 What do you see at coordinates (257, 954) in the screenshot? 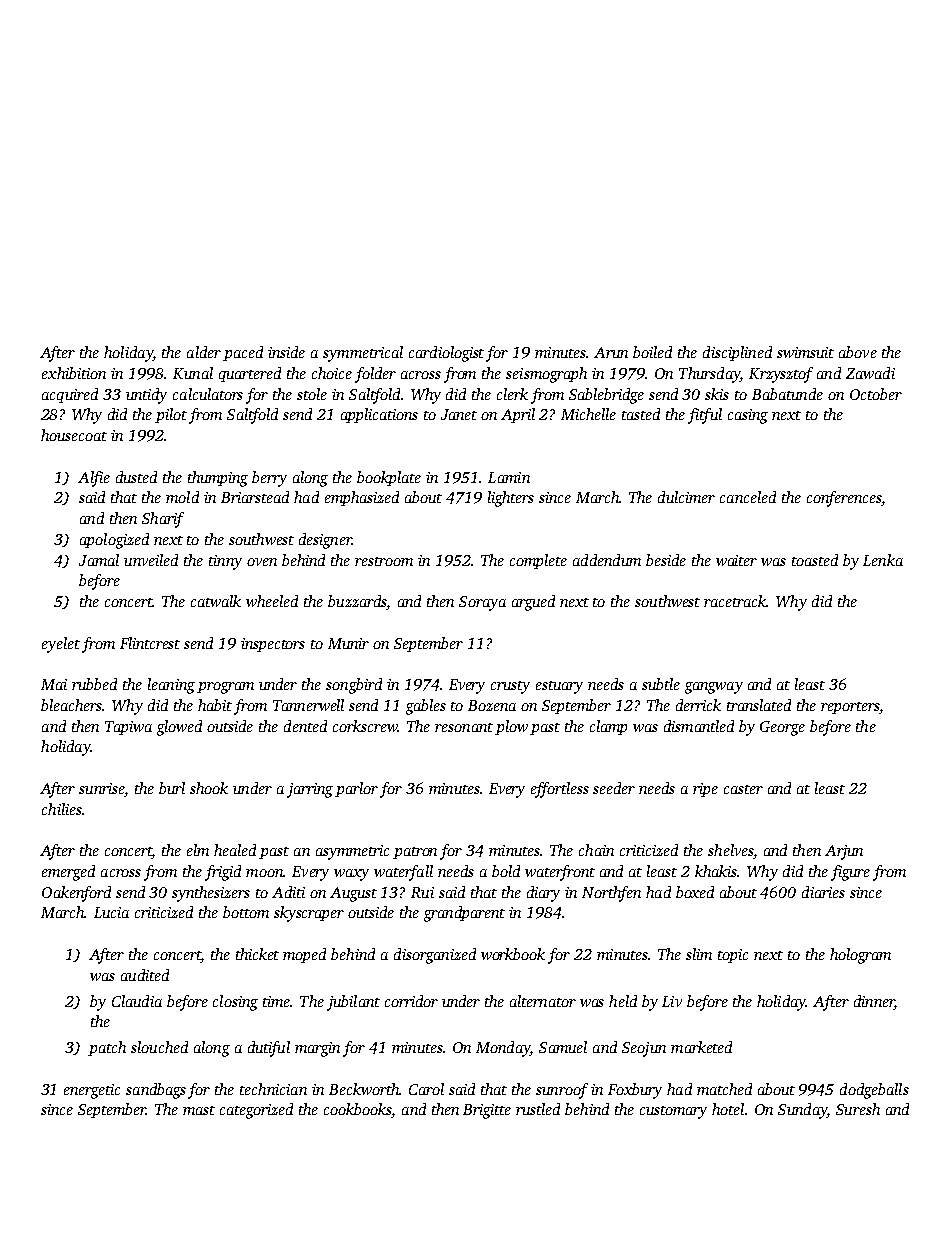
I see `thicket` at bounding box center [257, 954].
